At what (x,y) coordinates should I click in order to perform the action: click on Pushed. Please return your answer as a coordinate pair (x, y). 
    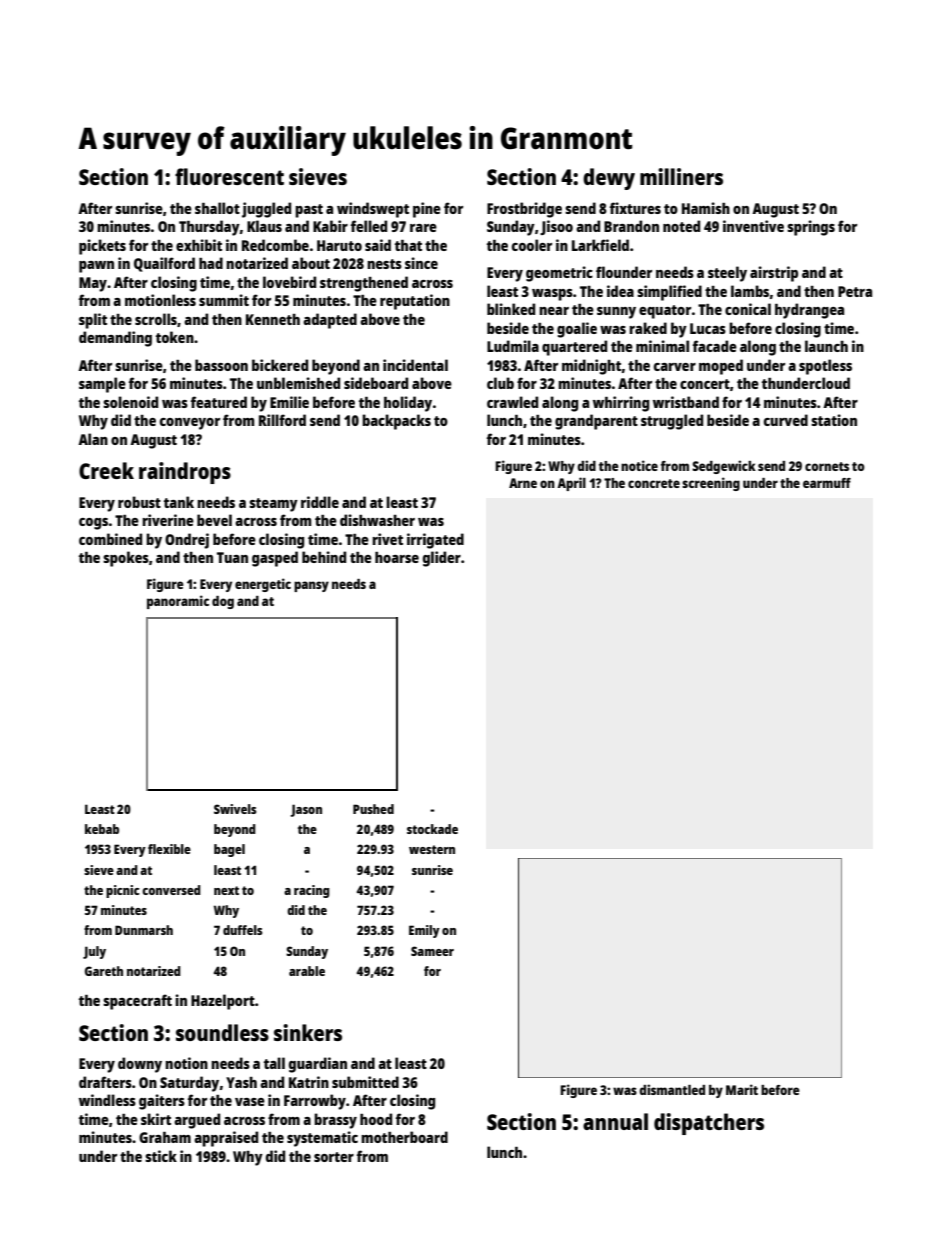
    Looking at the image, I should click on (373, 809).
